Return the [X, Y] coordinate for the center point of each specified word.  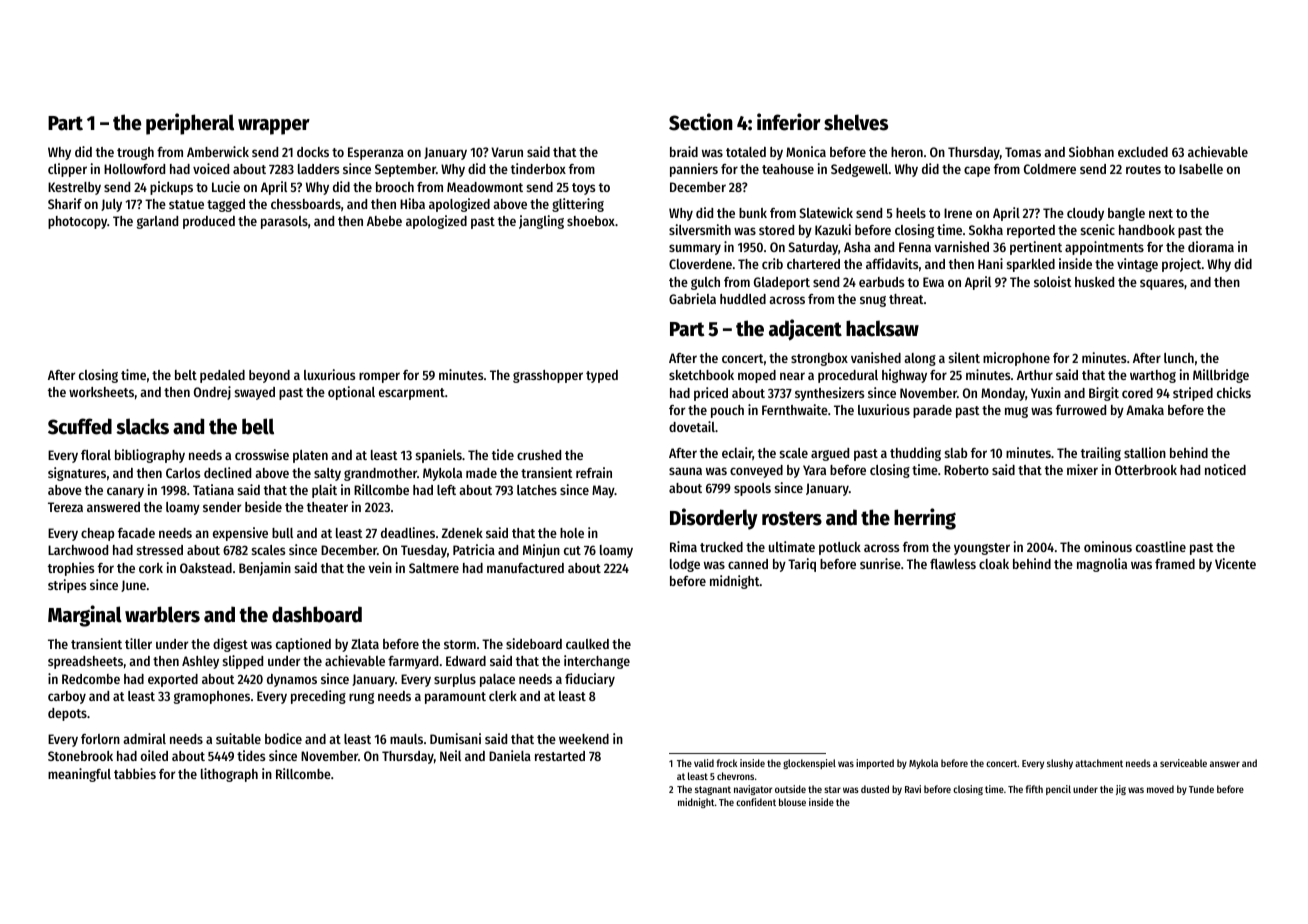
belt [186, 375]
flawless [953, 564]
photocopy [77, 222]
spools [752, 489]
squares [1162, 284]
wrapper [274, 127]
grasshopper [548, 376]
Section [701, 122]
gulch [705, 283]
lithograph [229, 775]
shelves [856, 122]
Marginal [85, 616]
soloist [1053, 281]
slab [955, 453]
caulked [587, 644]
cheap [97, 534]
